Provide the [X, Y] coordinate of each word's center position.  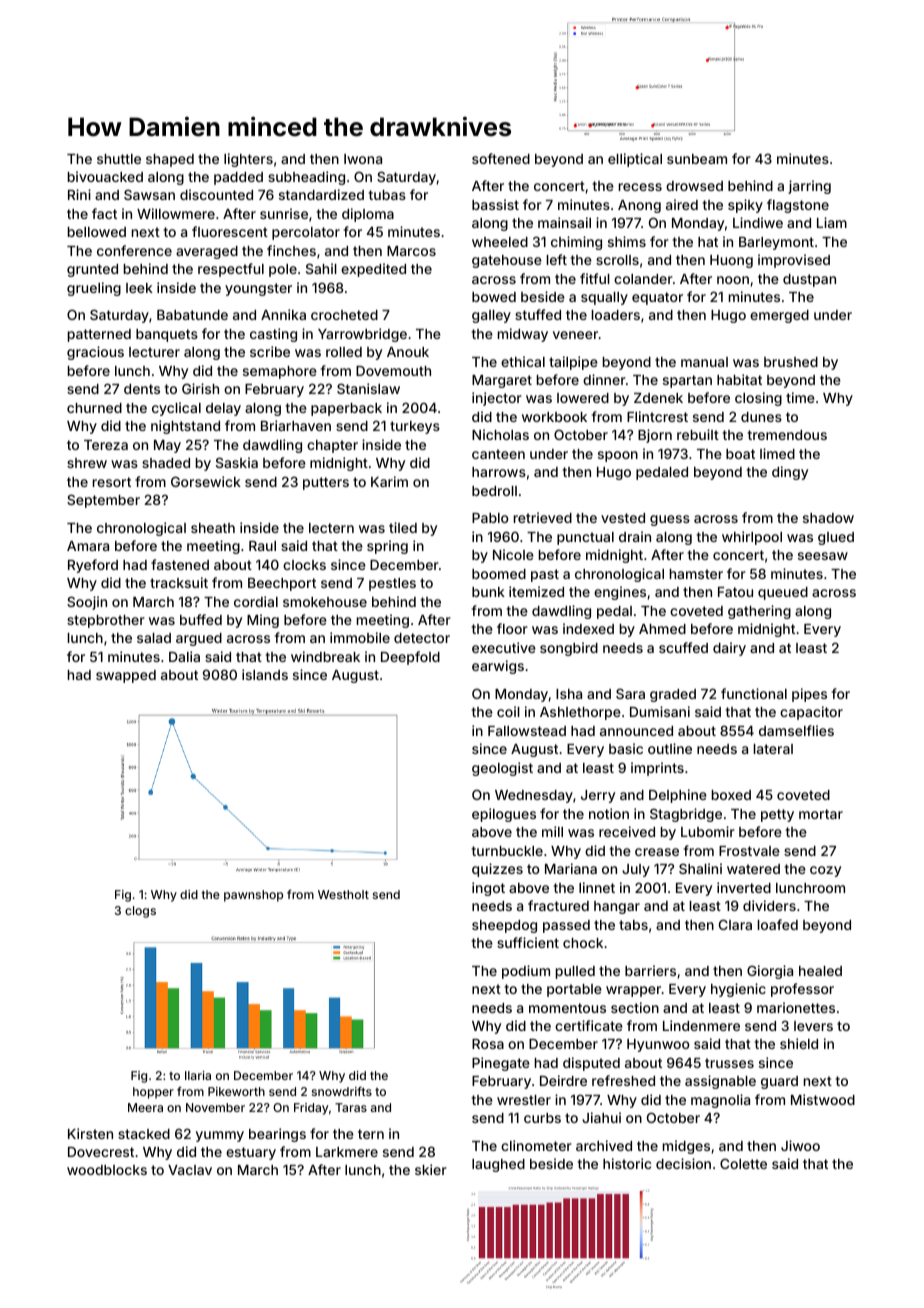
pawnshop [253, 896]
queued [783, 593]
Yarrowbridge [362, 335]
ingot [488, 889]
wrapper [634, 991]
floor [512, 628]
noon [733, 280]
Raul [262, 546]
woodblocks [107, 1170]
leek [139, 288]
